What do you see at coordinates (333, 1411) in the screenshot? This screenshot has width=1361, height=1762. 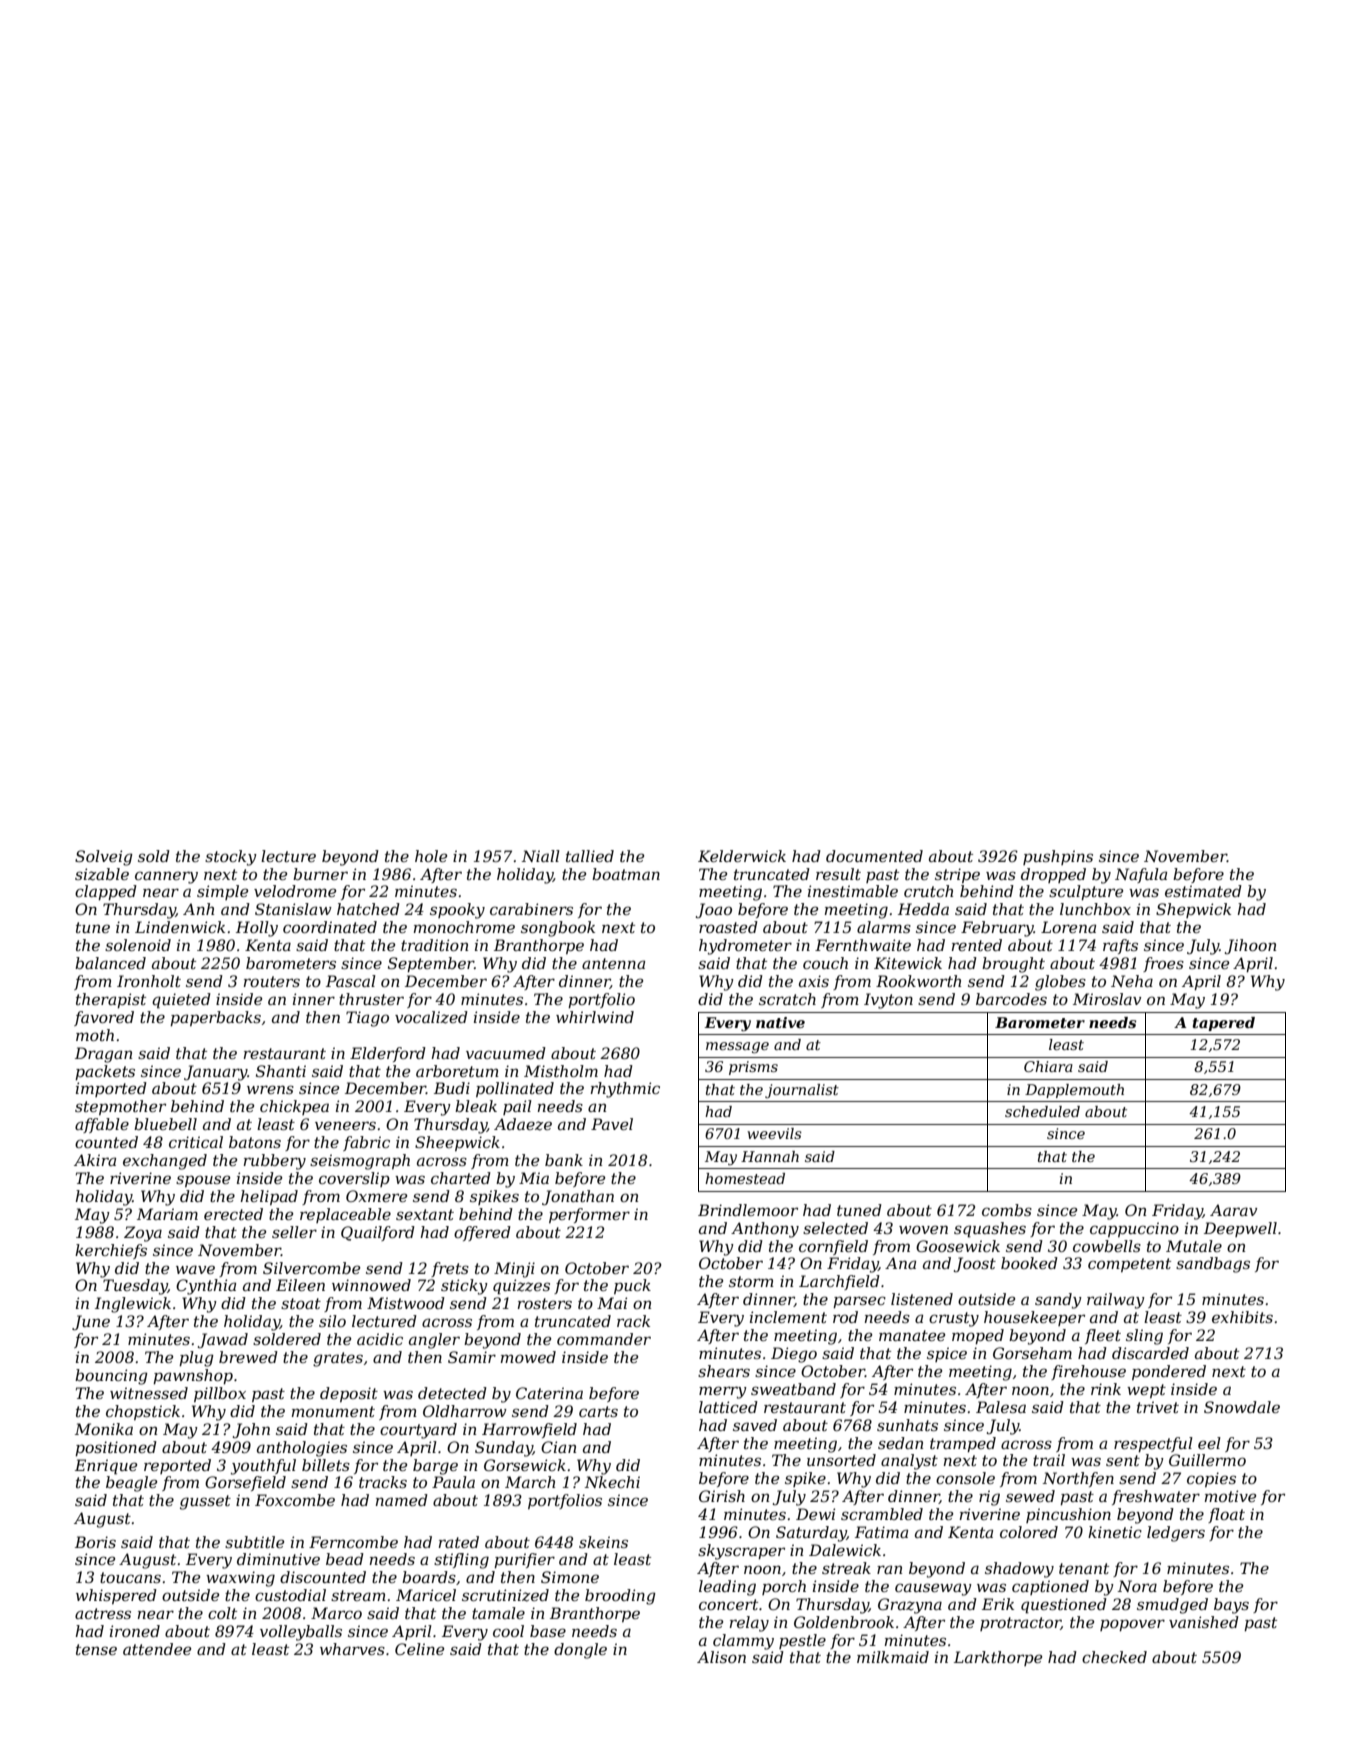 I see `monument` at bounding box center [333, 1411].
